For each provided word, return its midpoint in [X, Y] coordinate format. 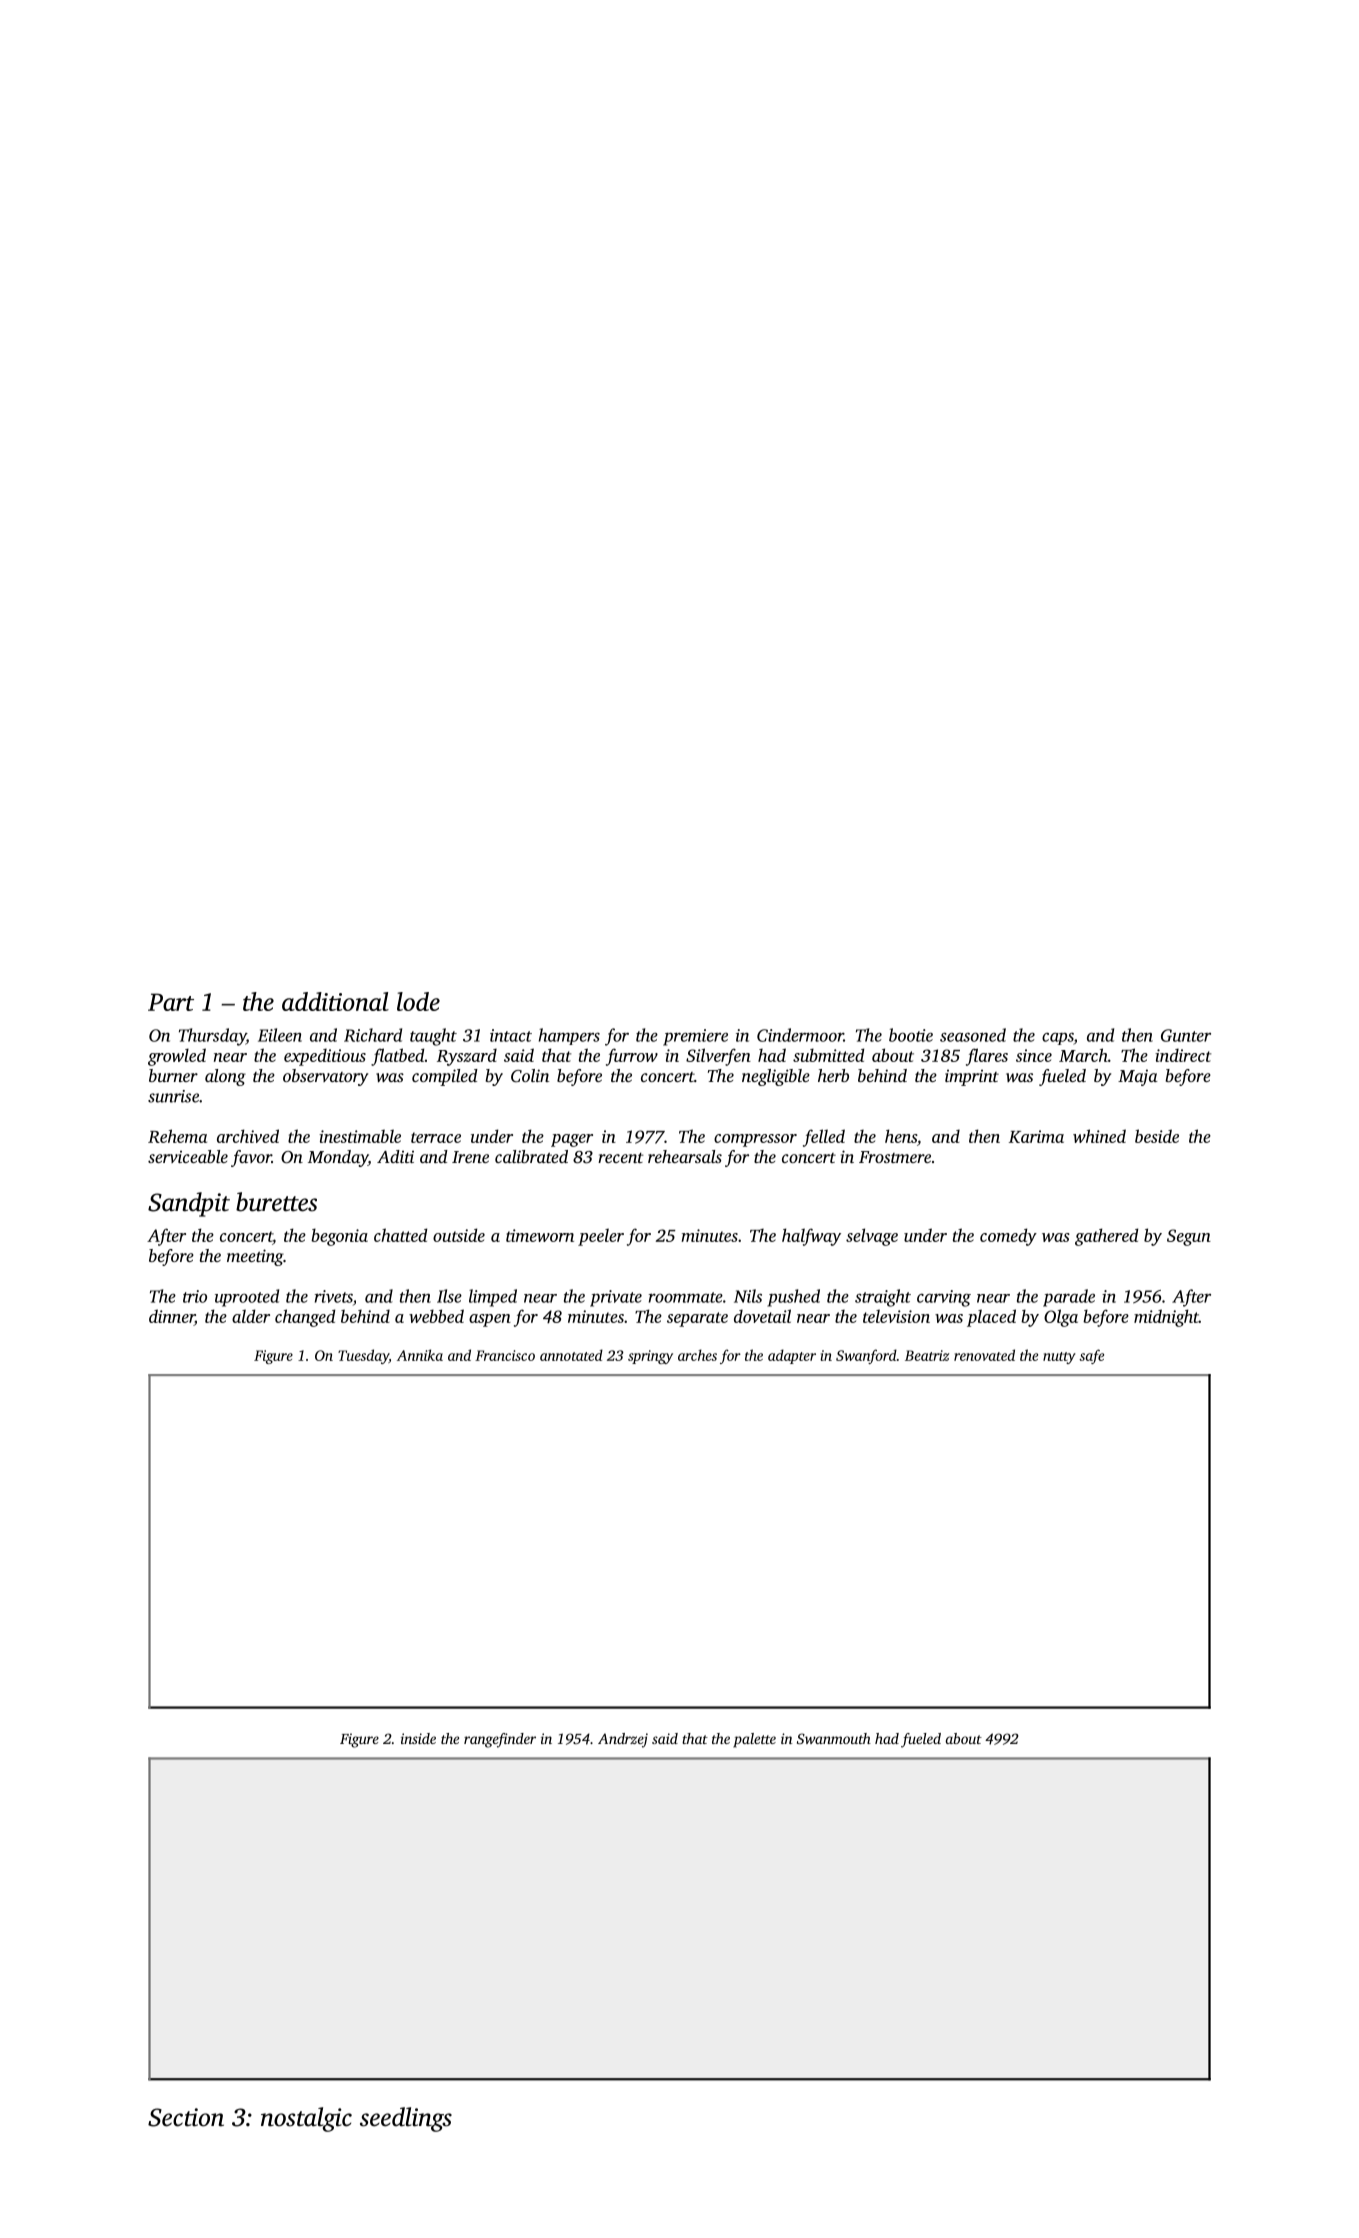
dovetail [762, 1316]
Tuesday [363, 1356]
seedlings [406, 2119]
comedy [1008, 1237]
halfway [811, 1237]
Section [186, 2117]
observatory [325, 1077]
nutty [1059, 1358]
